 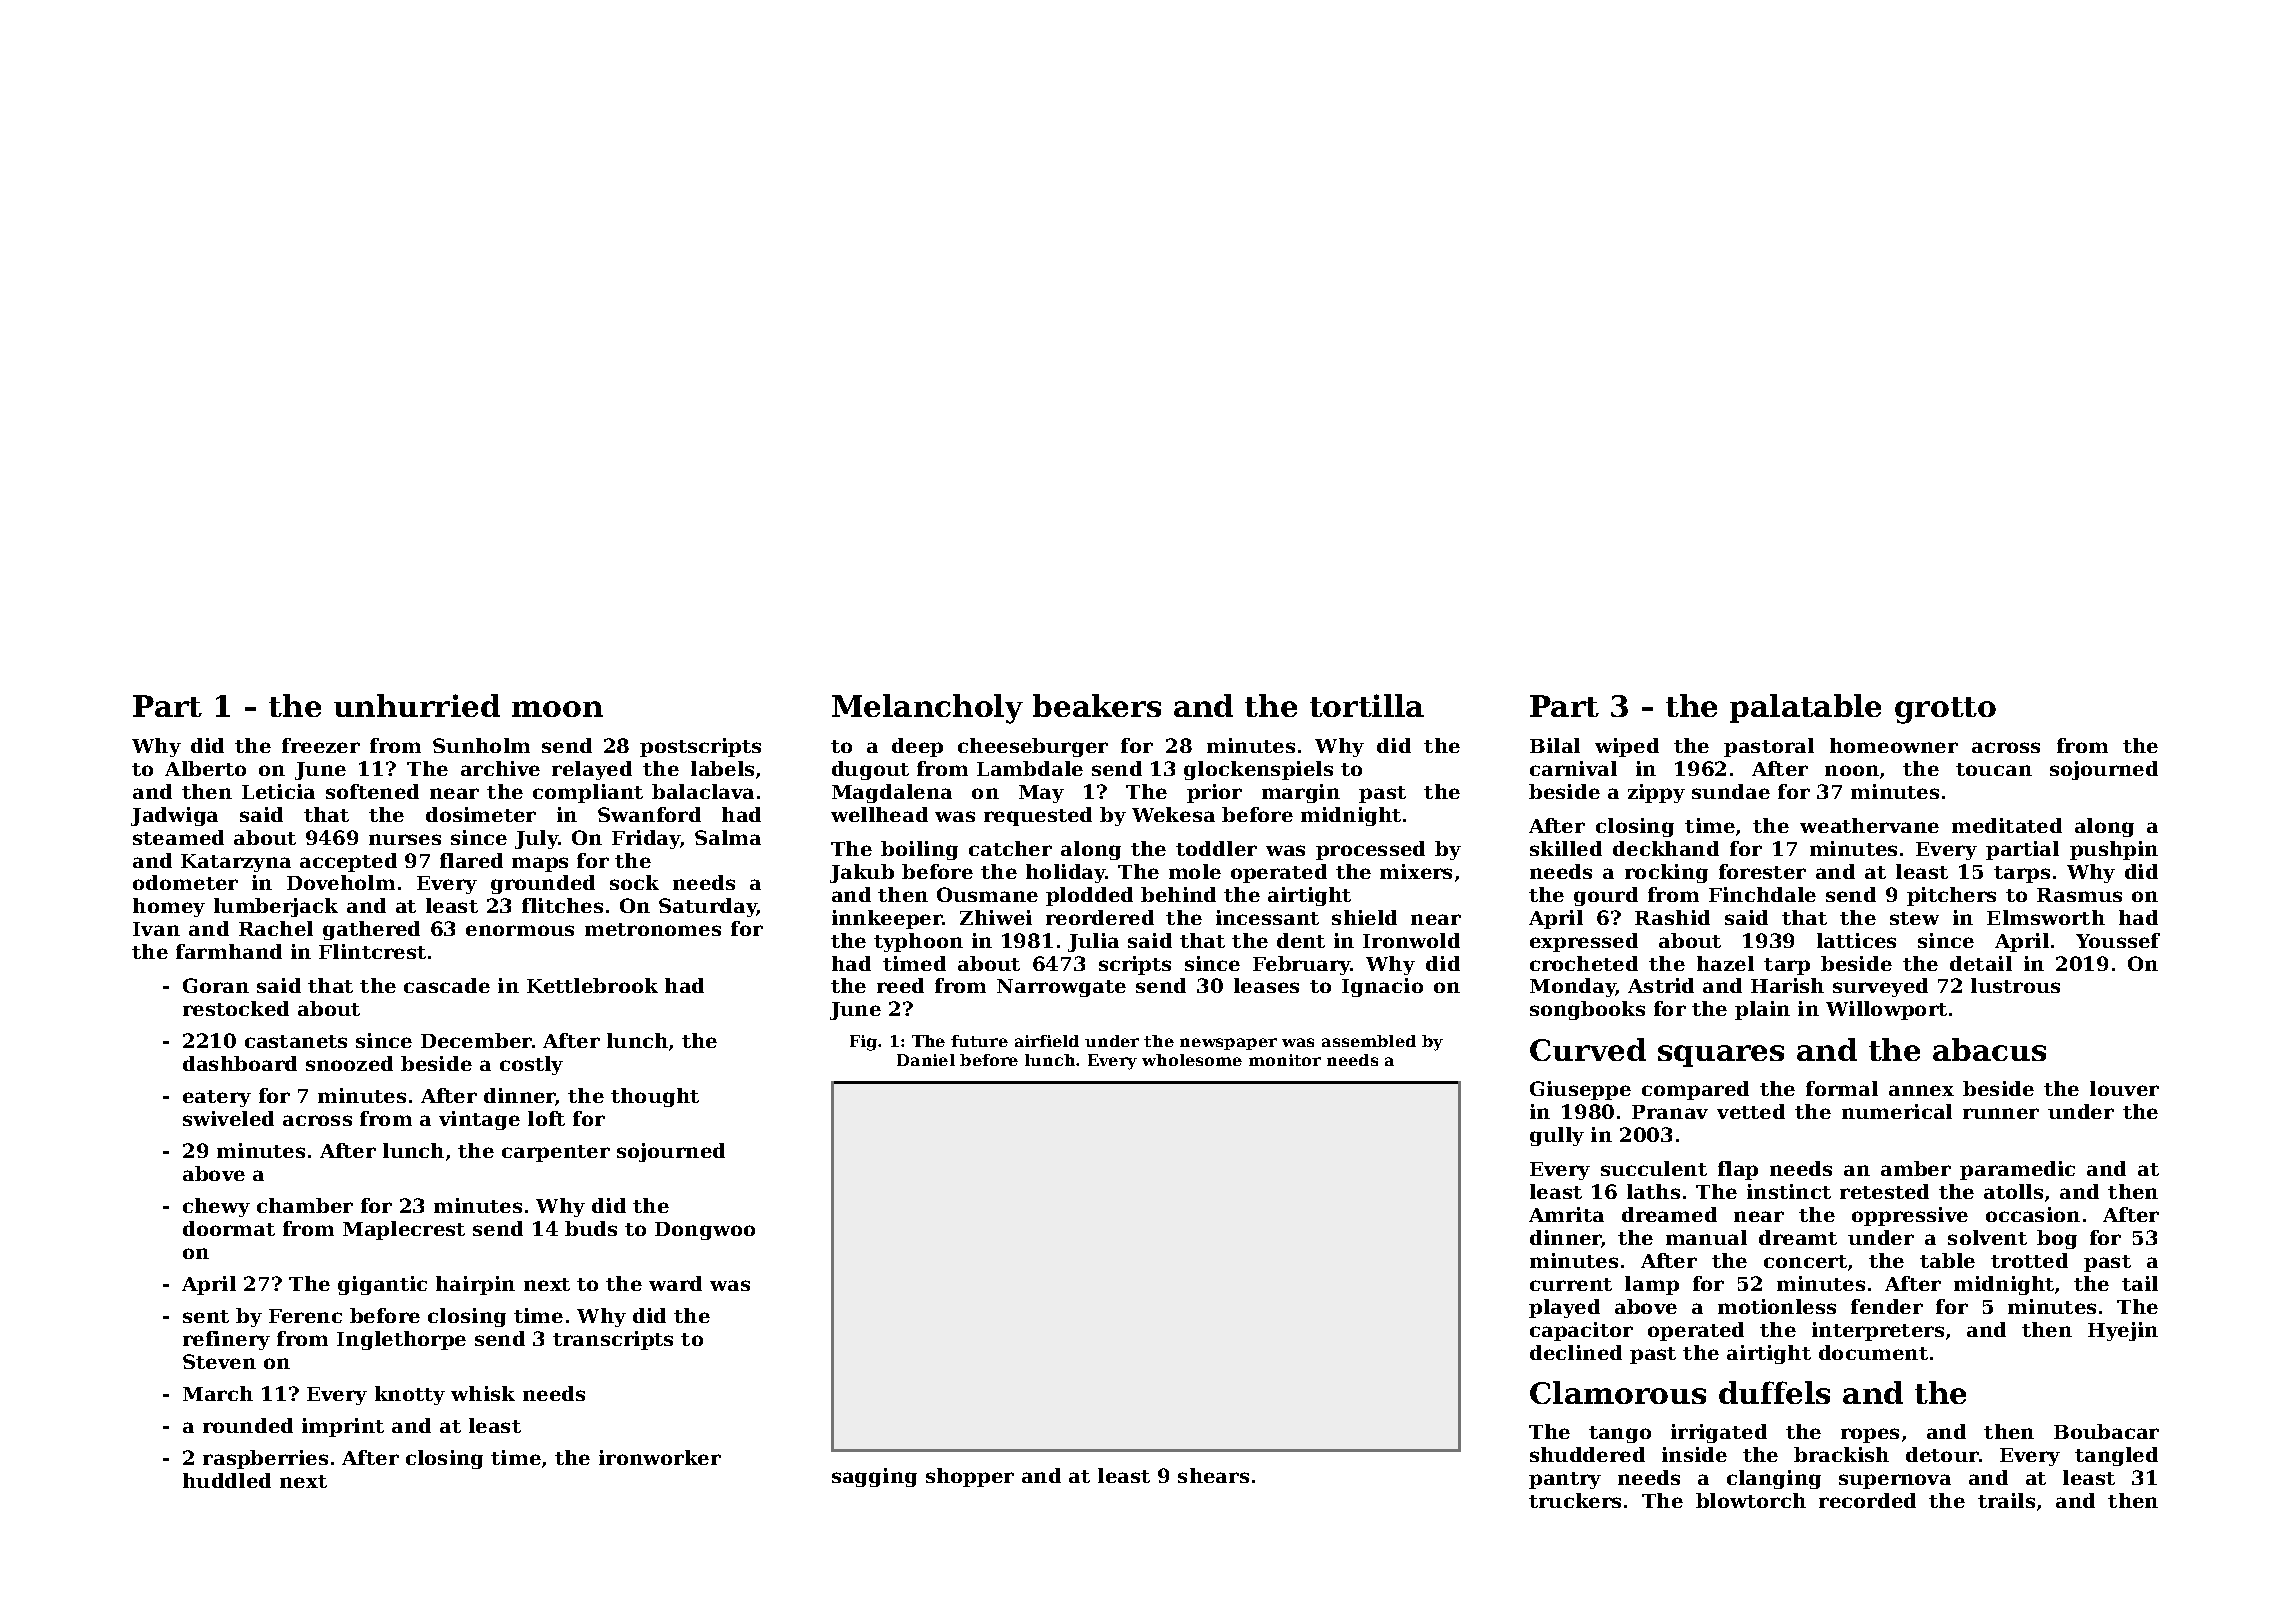 I want to click on ironworker, so click(x=660, y=1457).
